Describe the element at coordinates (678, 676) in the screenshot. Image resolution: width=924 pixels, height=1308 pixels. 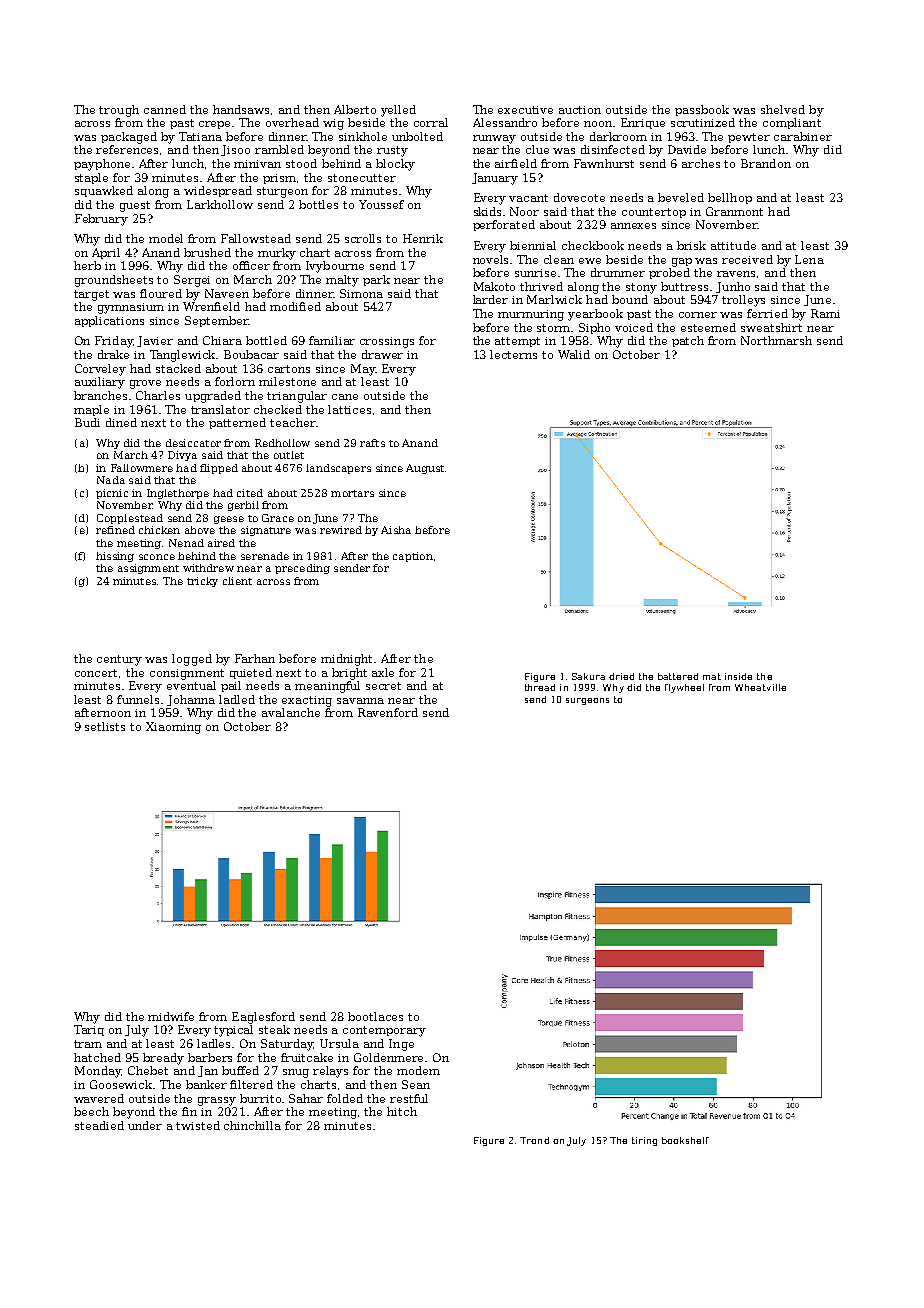
I see `battered` at that location.
